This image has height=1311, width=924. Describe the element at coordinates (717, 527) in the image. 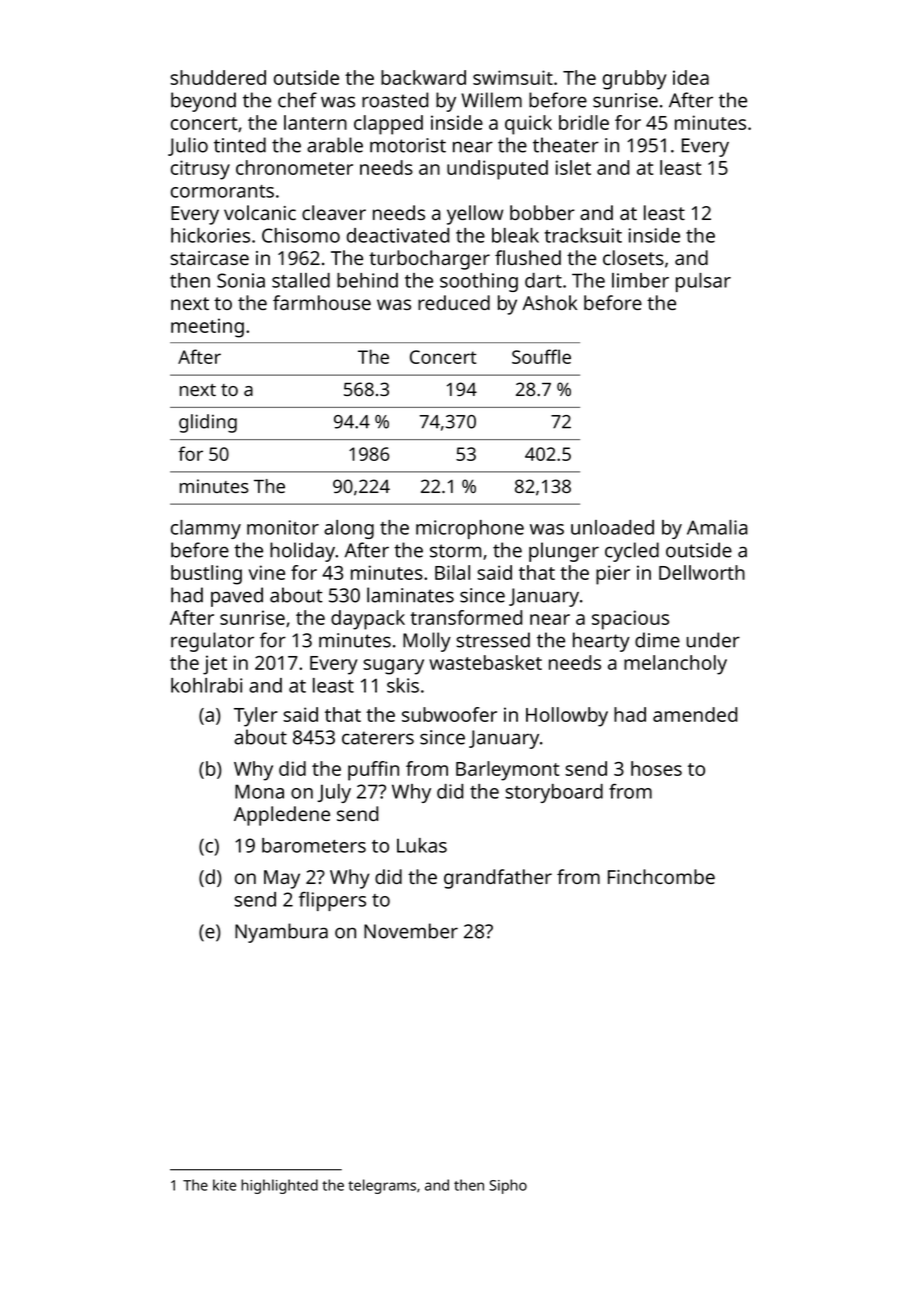

I see `Amalia` at that location.
